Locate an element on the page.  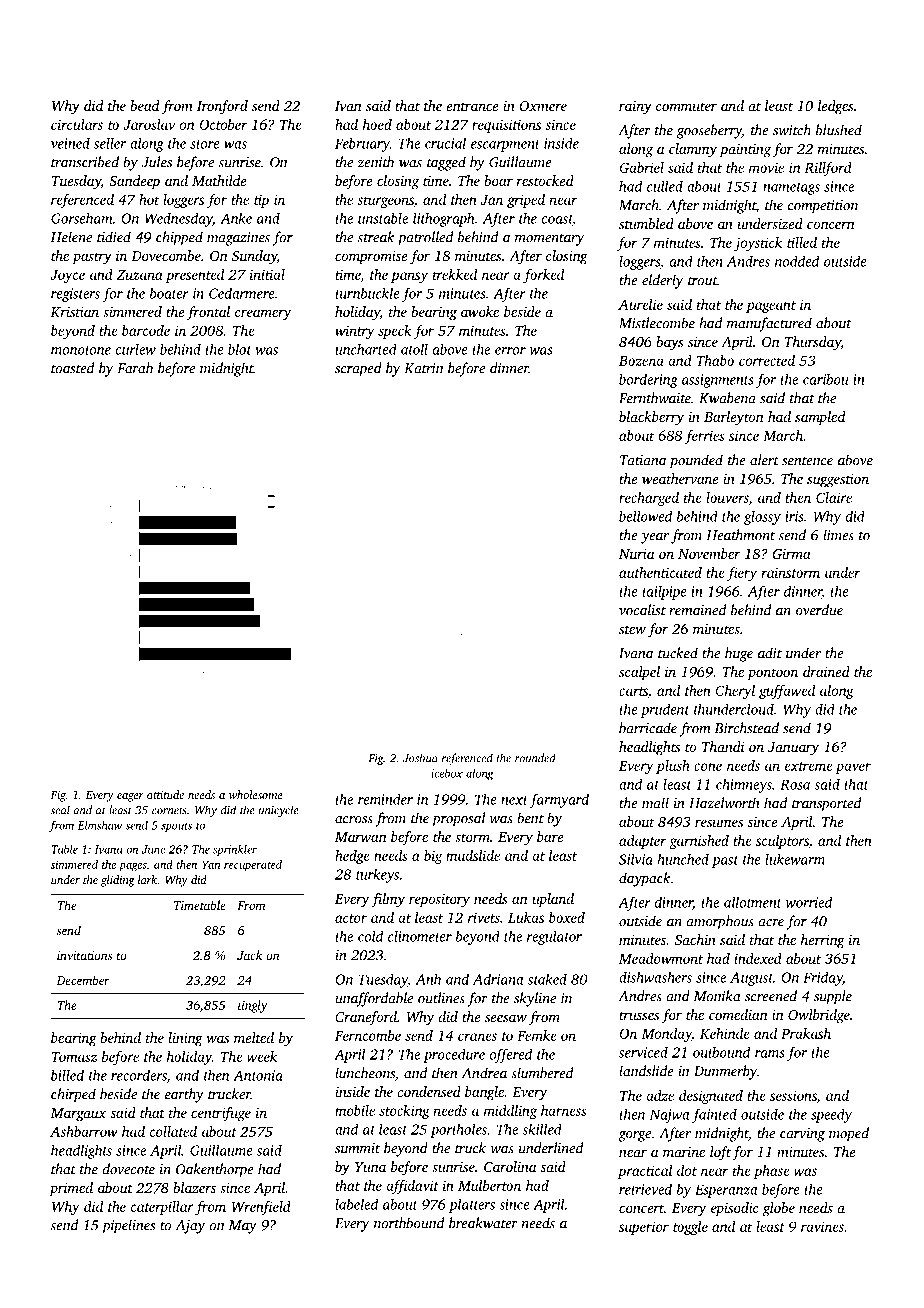
blackberry is located at coordinates (651, 418).
